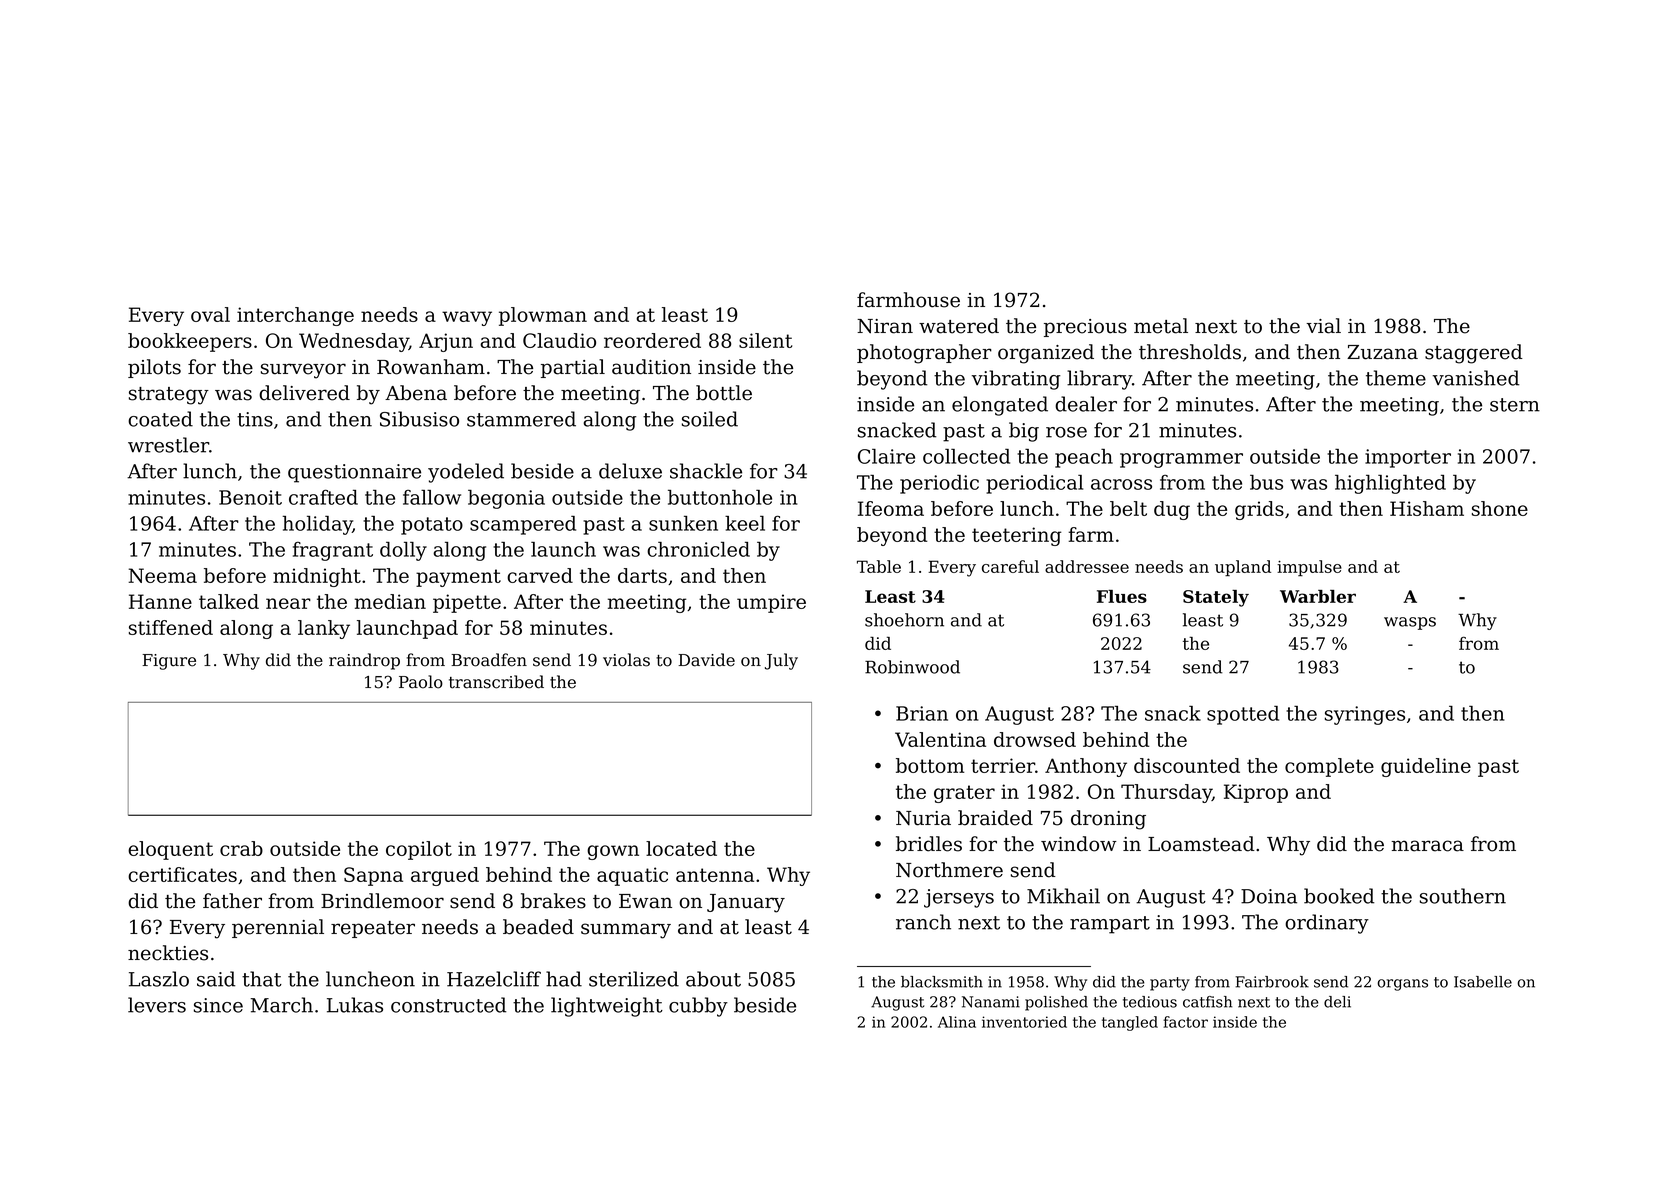 This screenshot has height=1180, width=1669. What do you see at coordinates (1329, 767) in the screenshot?
I see `complete` at bounding box center [1329, 767].
